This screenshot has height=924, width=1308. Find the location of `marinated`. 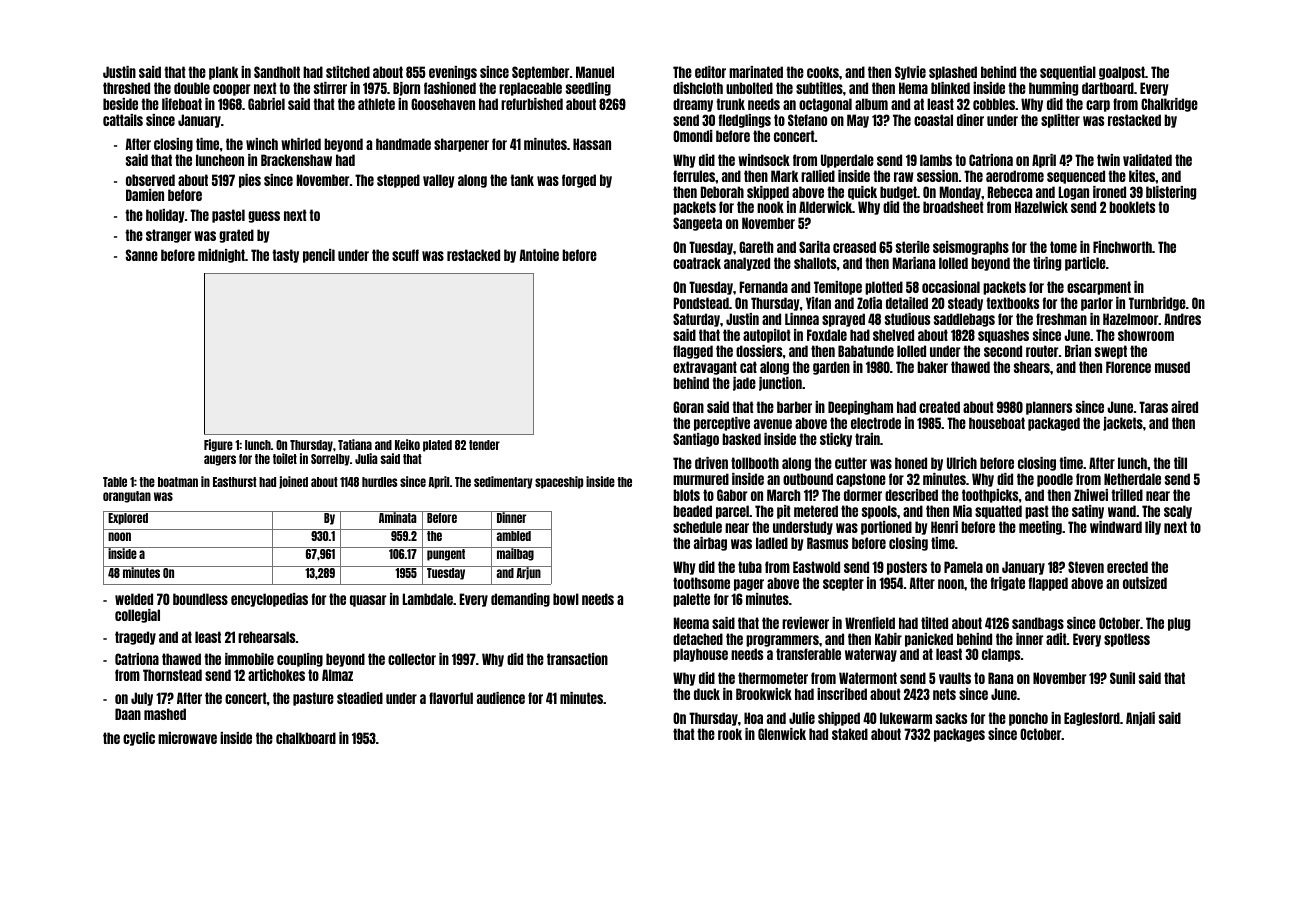

marinated is located at coordinates (756, 72).
